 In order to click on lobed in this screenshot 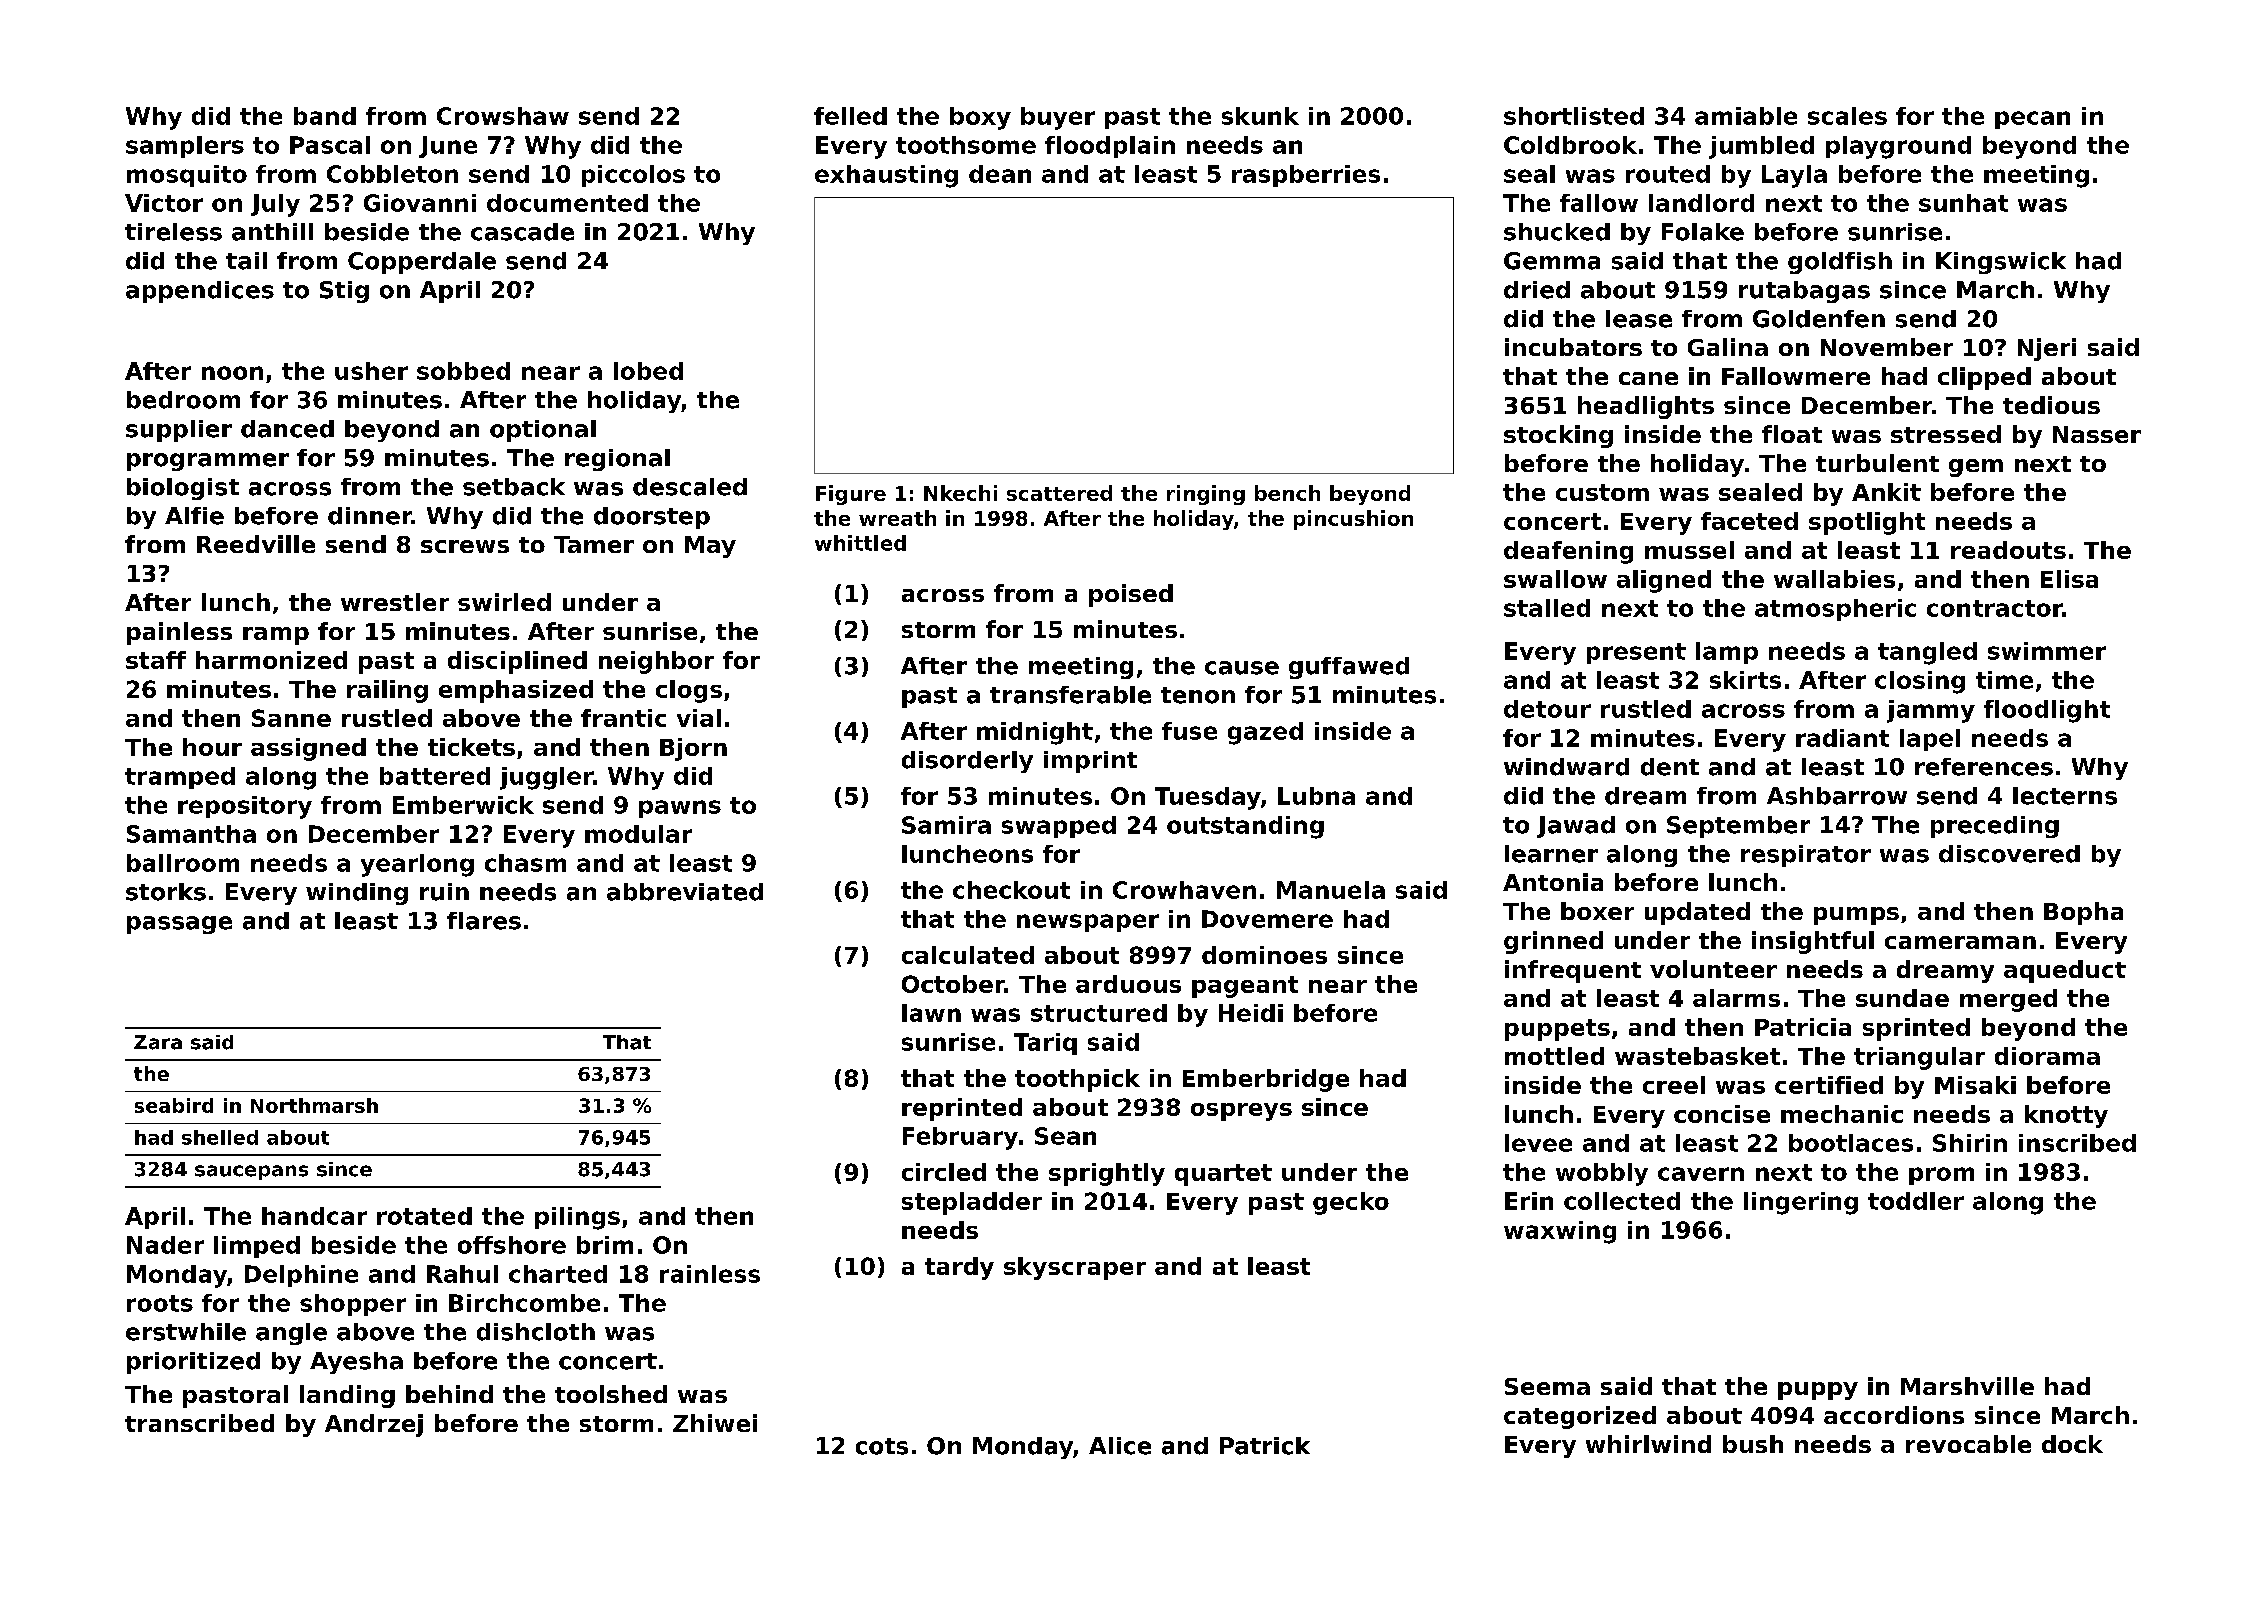, I will do `click(648, 371)`.
